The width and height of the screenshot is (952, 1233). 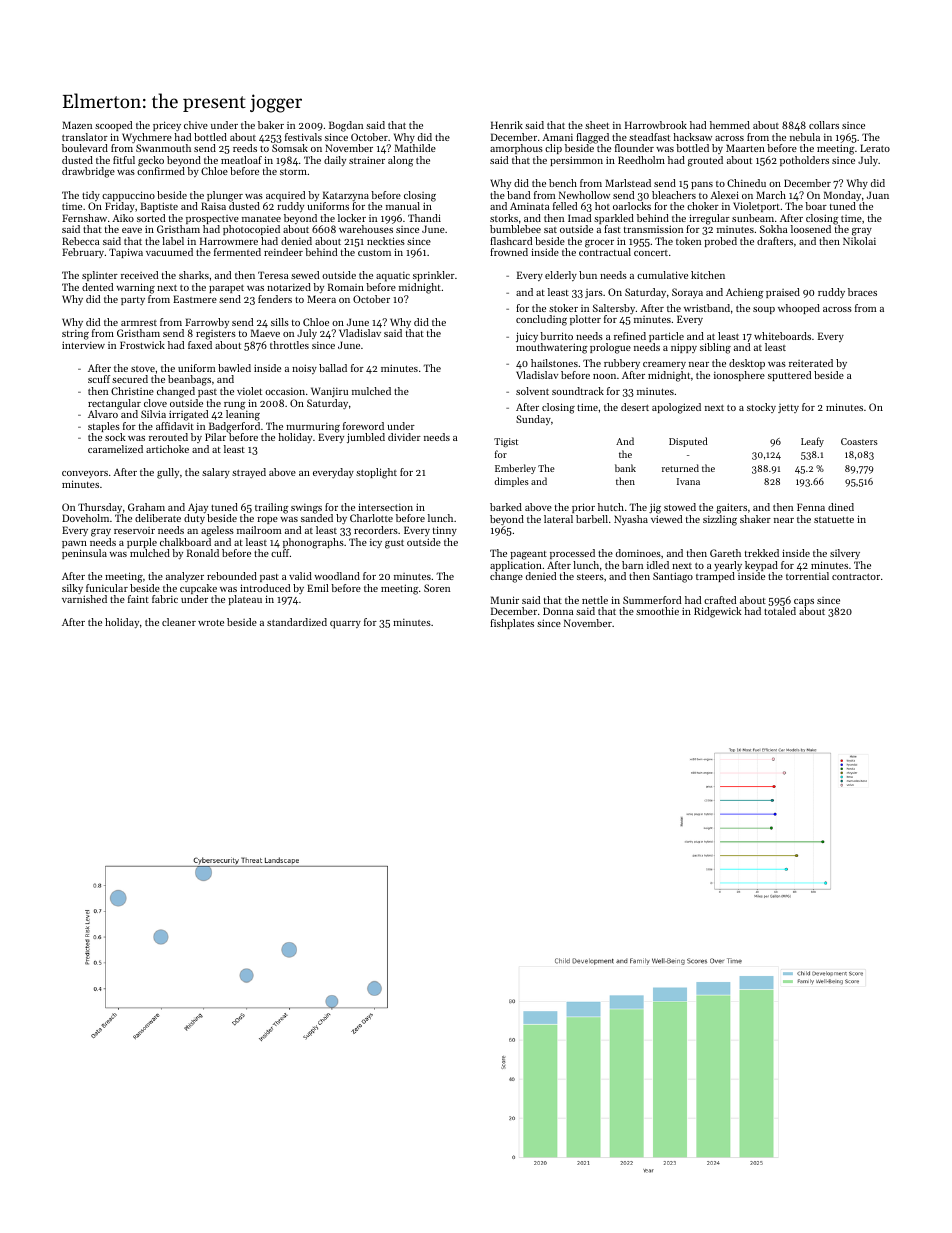 What do you see at coordinates (75, 335) in the screenshot?
I see `string` at bounding box center [75, 335].
